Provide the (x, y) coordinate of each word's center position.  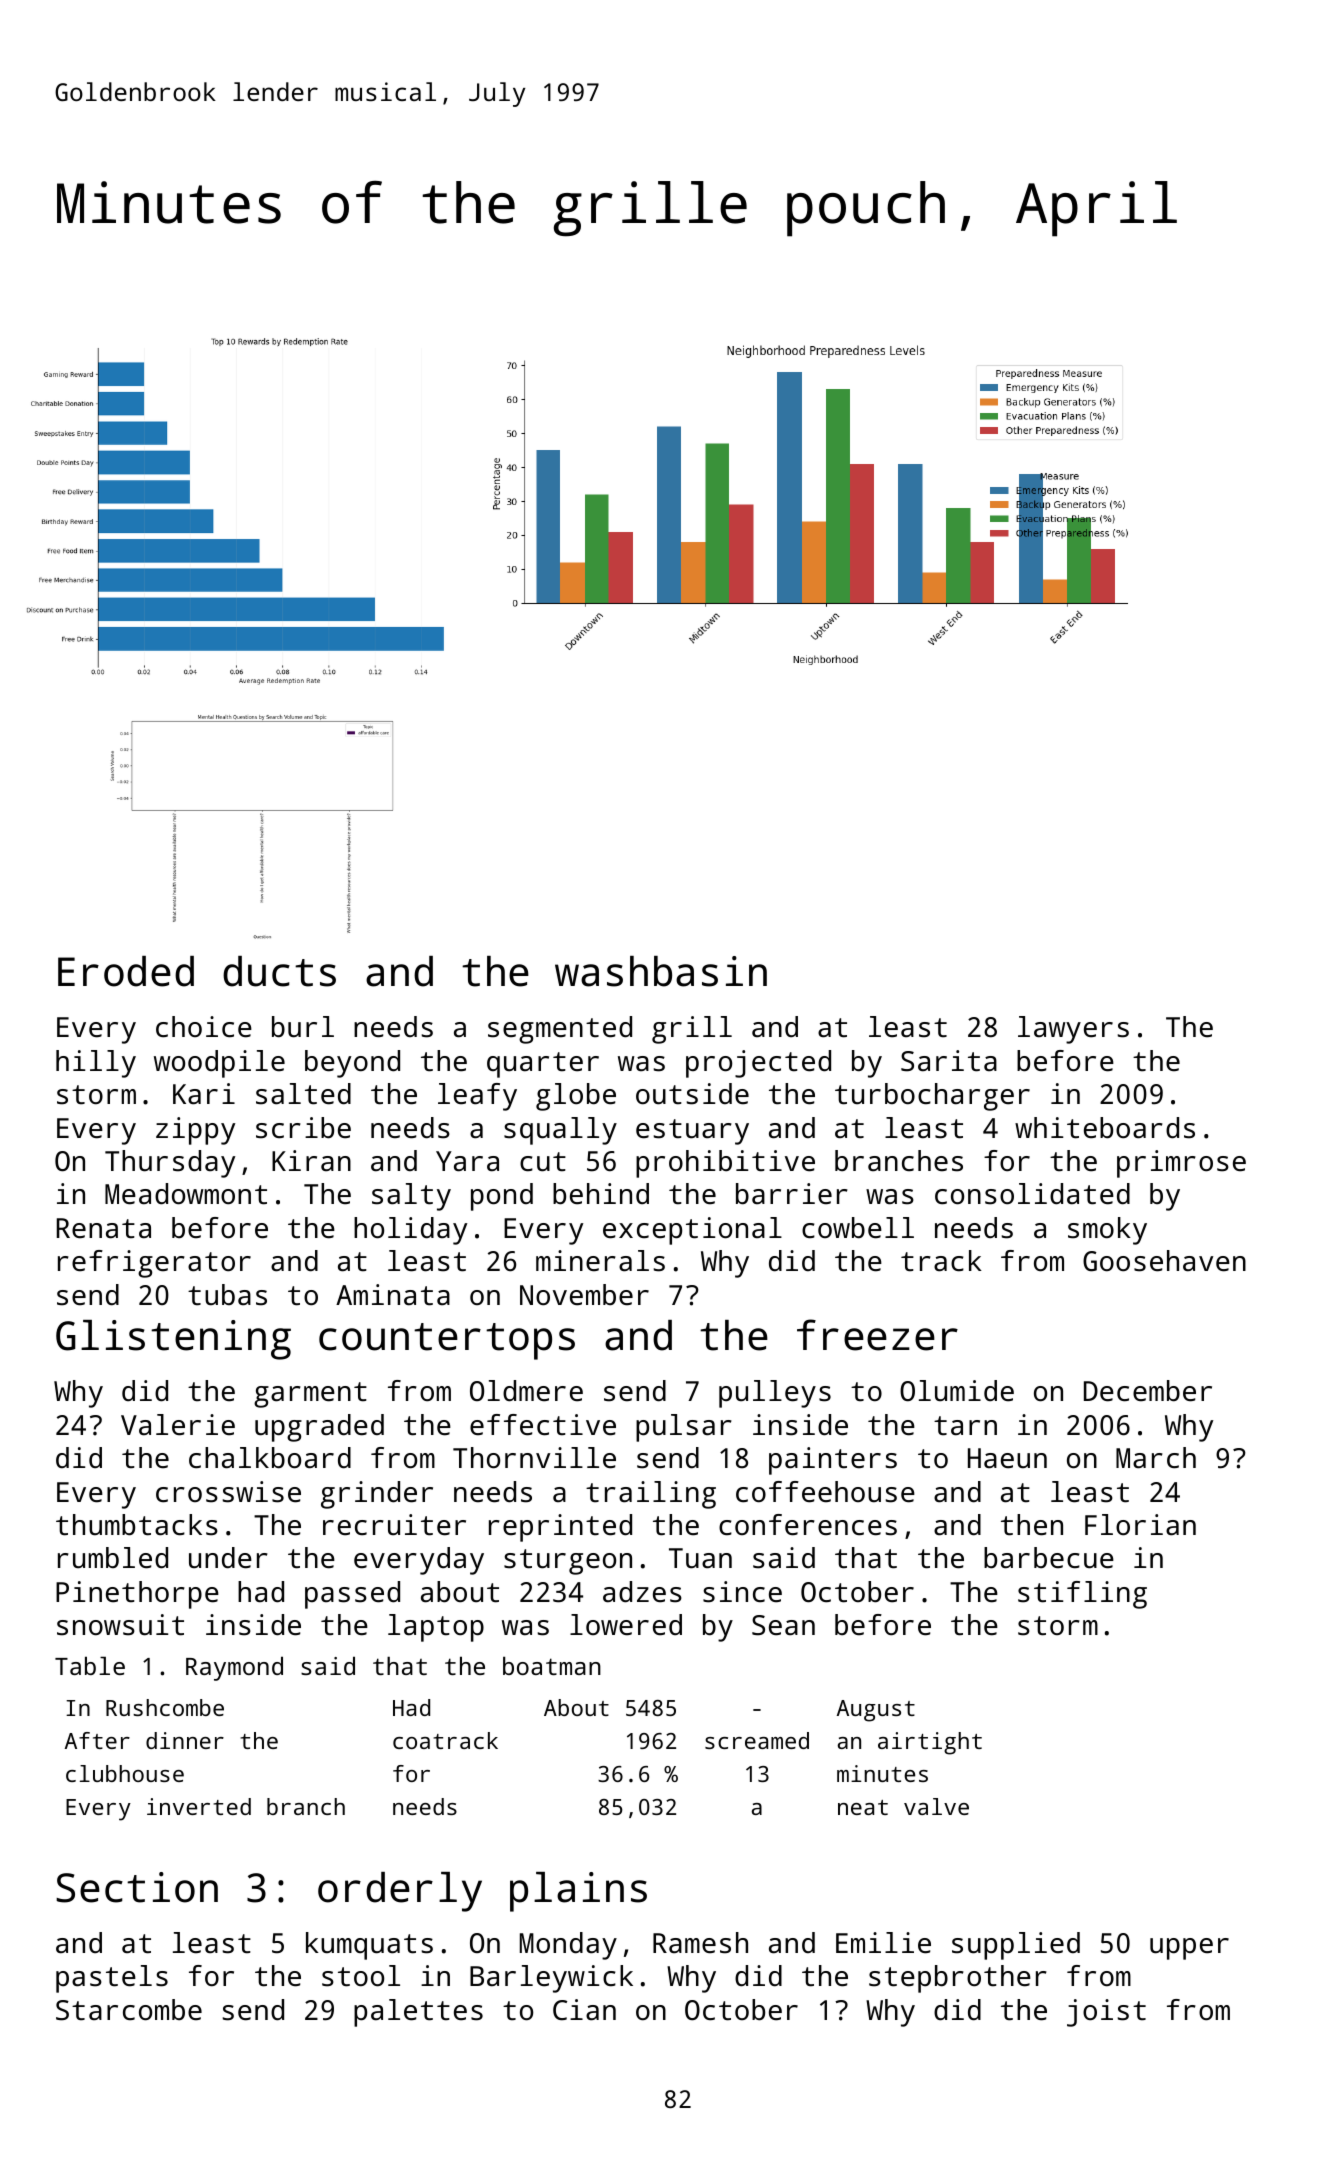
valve (936, 1806)
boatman (552, 1665)
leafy (477, 1097)
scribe (303, 1128)
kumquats (369, 1946)
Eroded (126, 971)
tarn (965, 1426)
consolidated (1032, 1194)
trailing (651, 1495)
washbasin (661, 971)
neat (863, 1807)
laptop (436, 1628)
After (97, 1740)
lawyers (1073, 1030)
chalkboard (270, 1458)
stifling (1082, 1595)
